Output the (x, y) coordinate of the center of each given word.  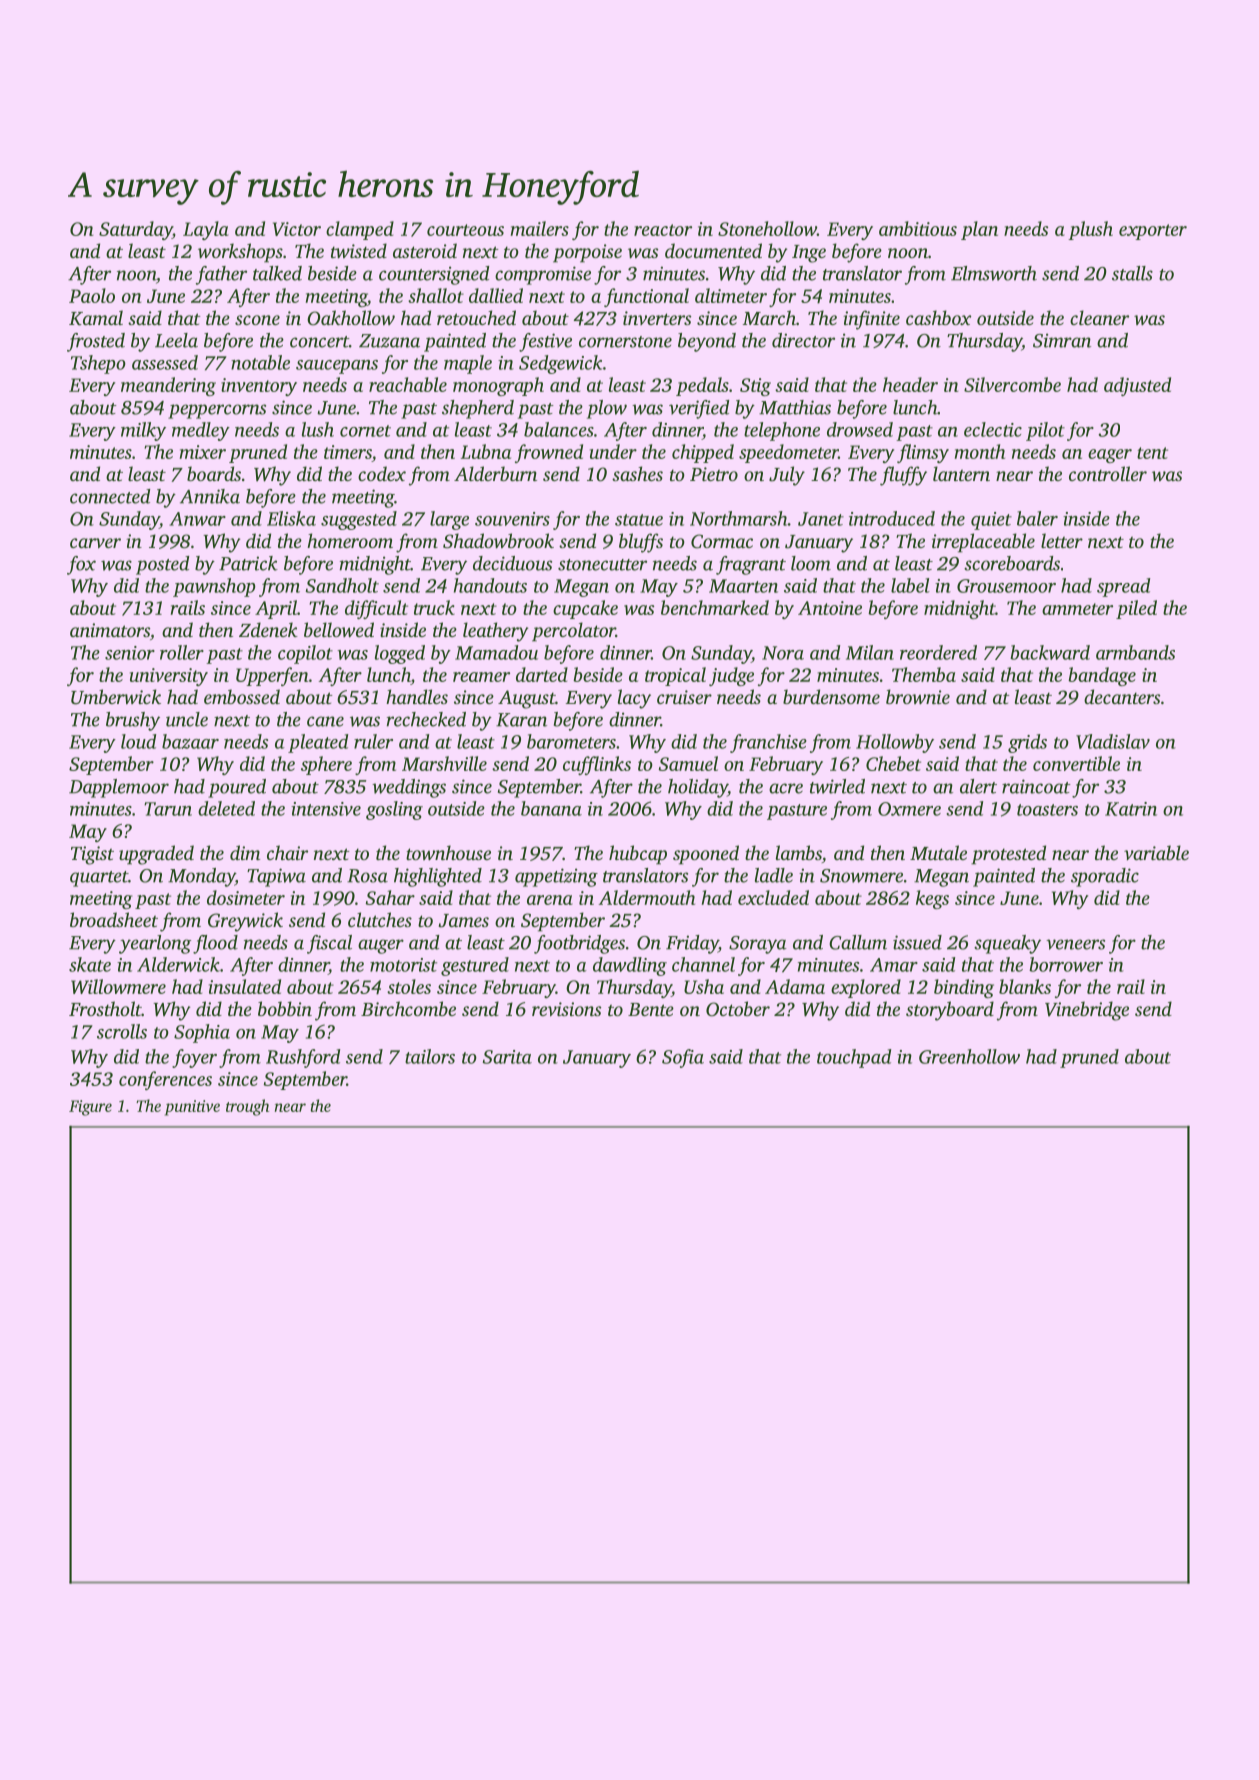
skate (90, 964)
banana (551, 808)
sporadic (1105, 877)
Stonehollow (767, 228)
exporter (1153, 232)
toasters (1047, 810)
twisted (359, 250)
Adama (795, 986)
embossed (242, 696)
